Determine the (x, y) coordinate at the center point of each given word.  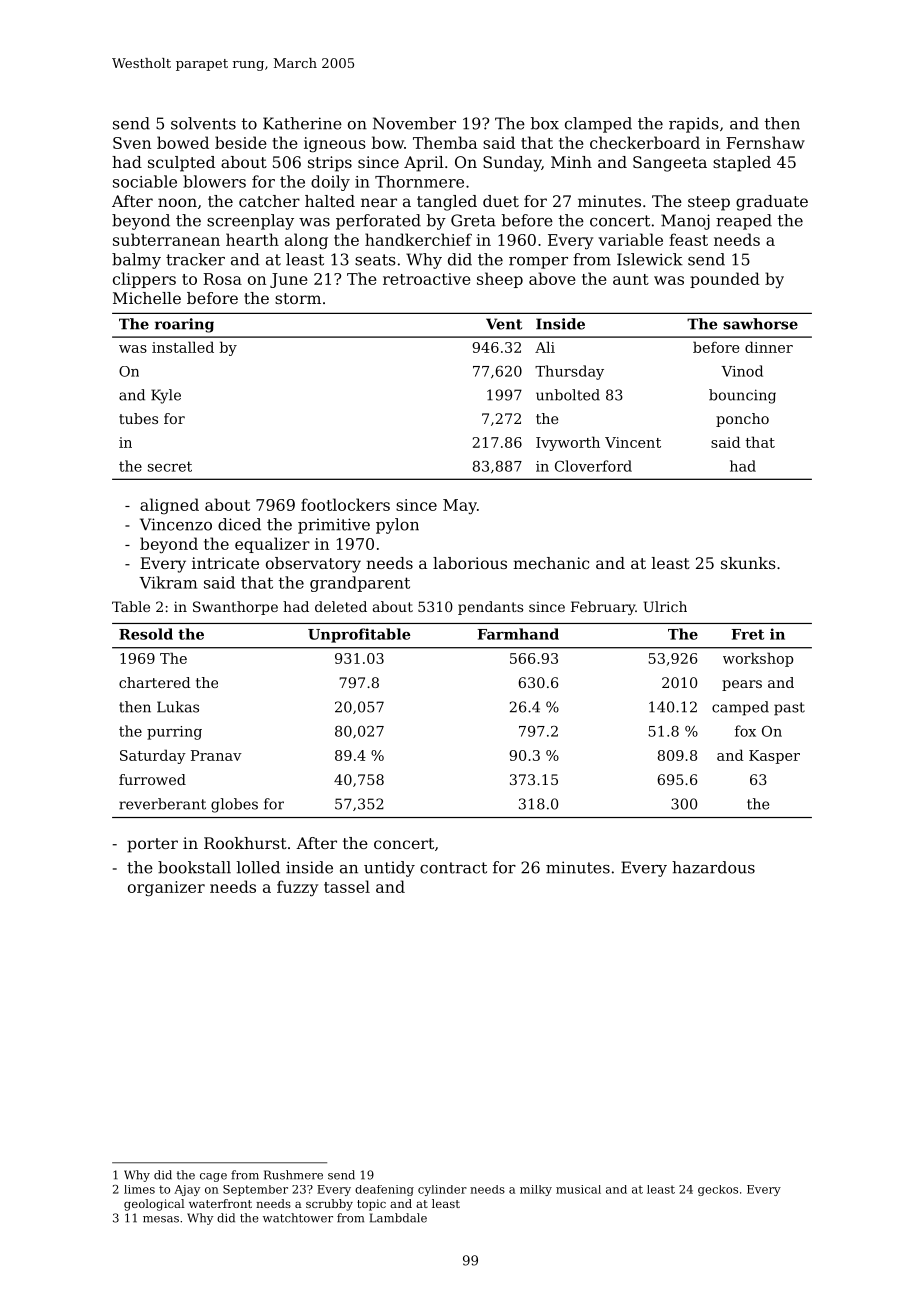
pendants (490, 608)
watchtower (298, 1218)
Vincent (633, 442)
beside (241, 142)
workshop (758, 659)
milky (536, 1190)
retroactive (427, 279)
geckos (718, 1190)
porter (152, 845)
